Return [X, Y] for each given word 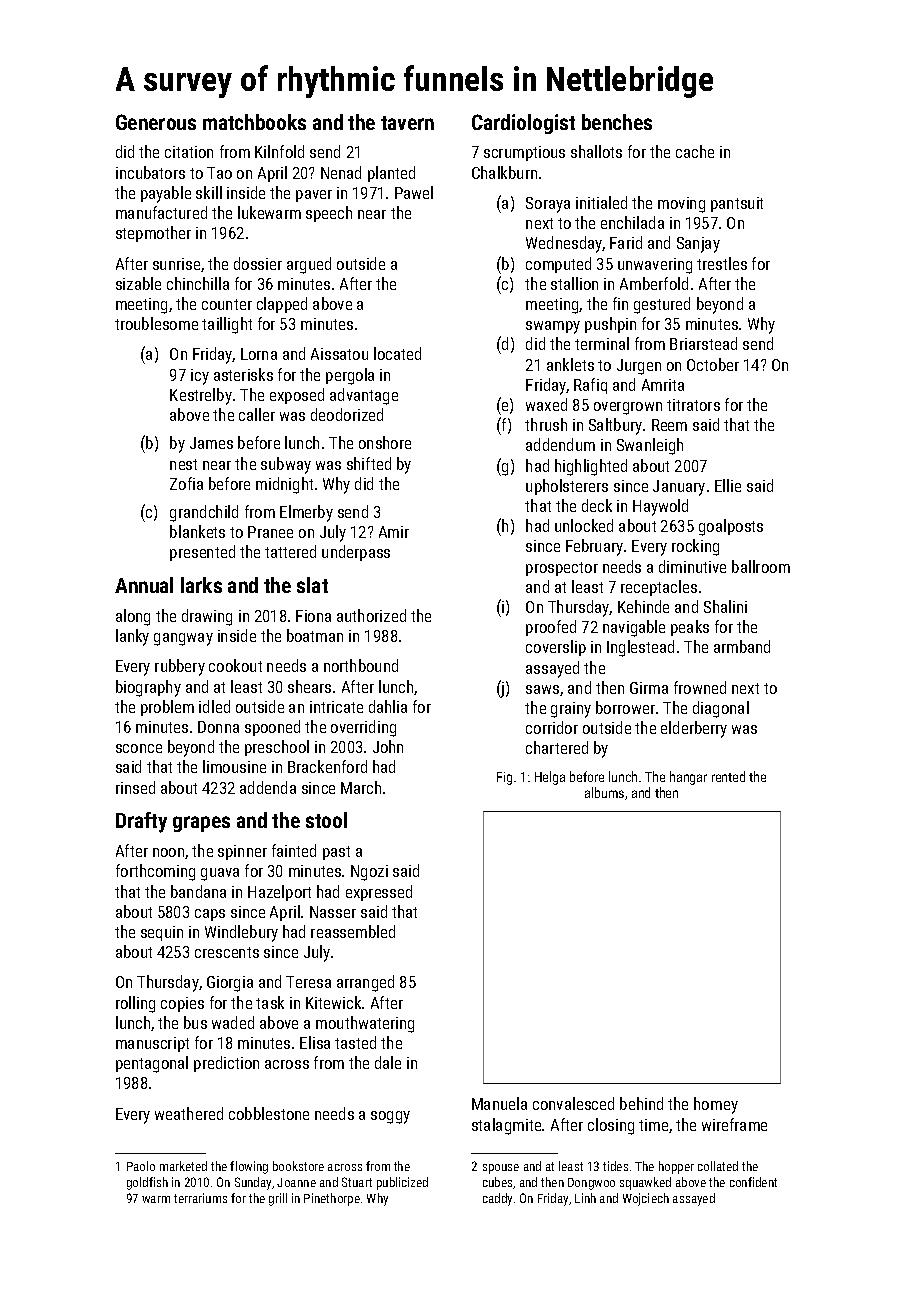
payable [166, 194]
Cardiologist [523, 124]
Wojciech [646, 1199]
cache [695, 151]
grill [278, 1199]
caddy [497, 1199]
